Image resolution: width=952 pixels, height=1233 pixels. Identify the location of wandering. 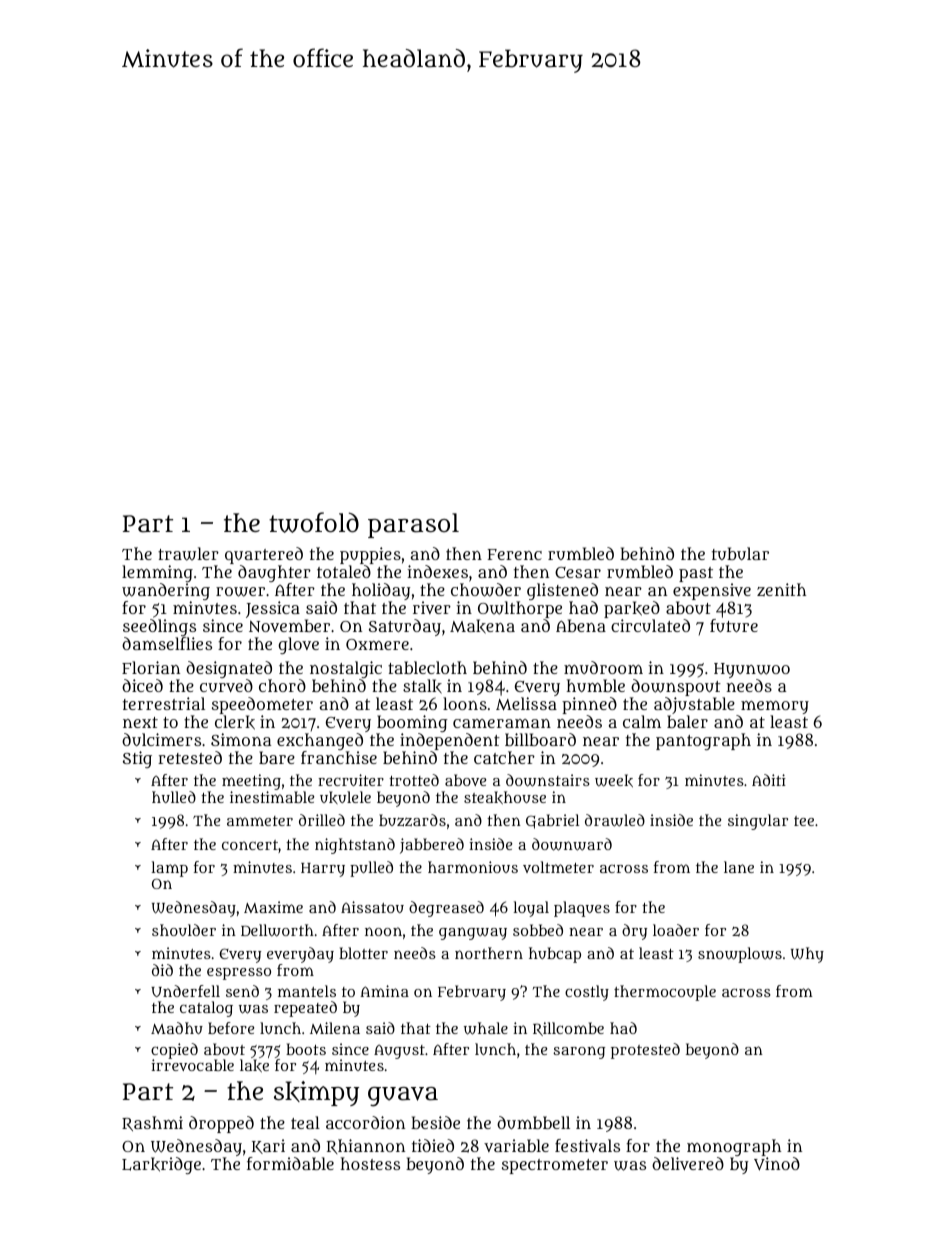
(166, 591).
